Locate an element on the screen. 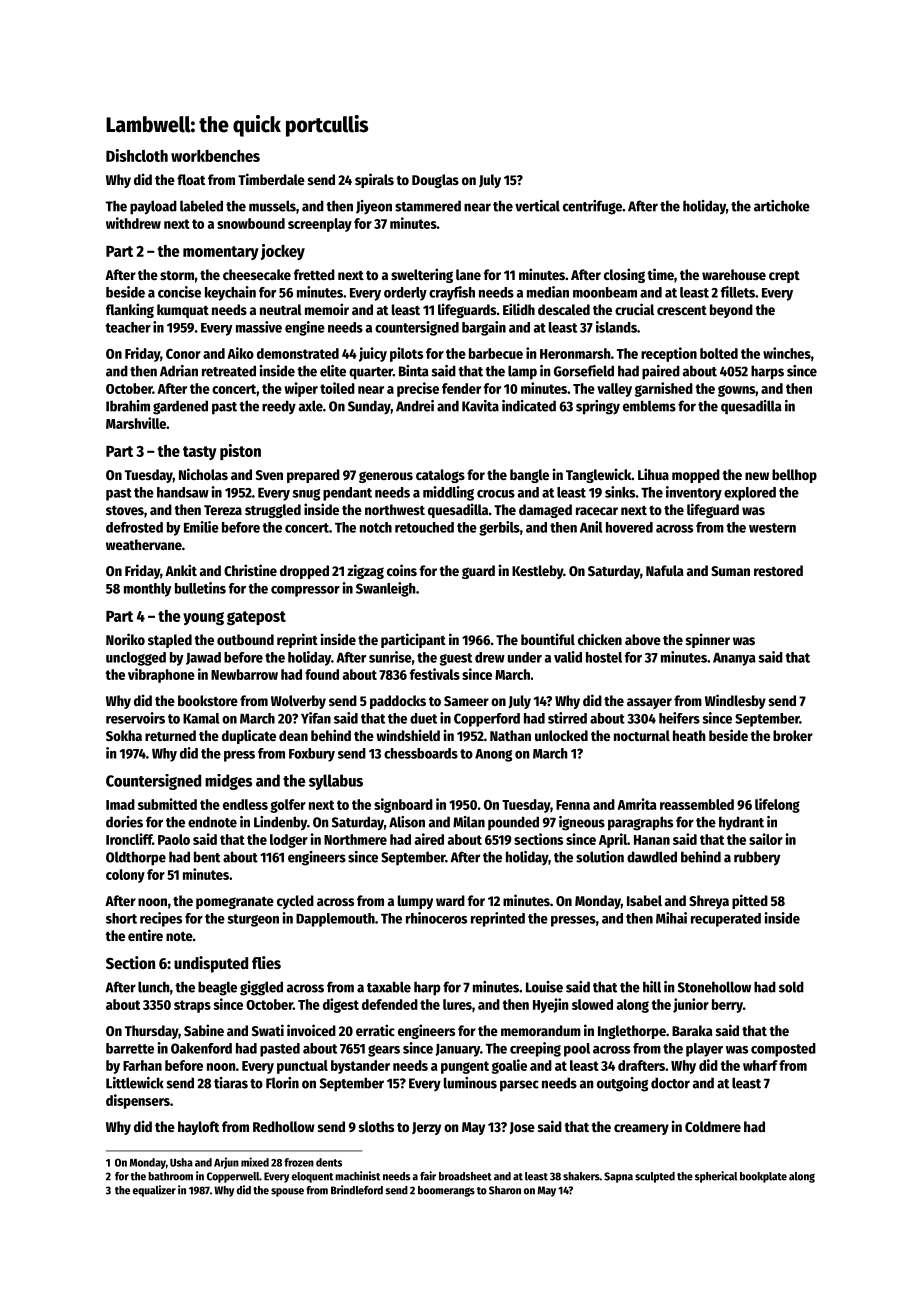 The image size is (924, 1308). vibraphone is located at coordinates (161, 675).
